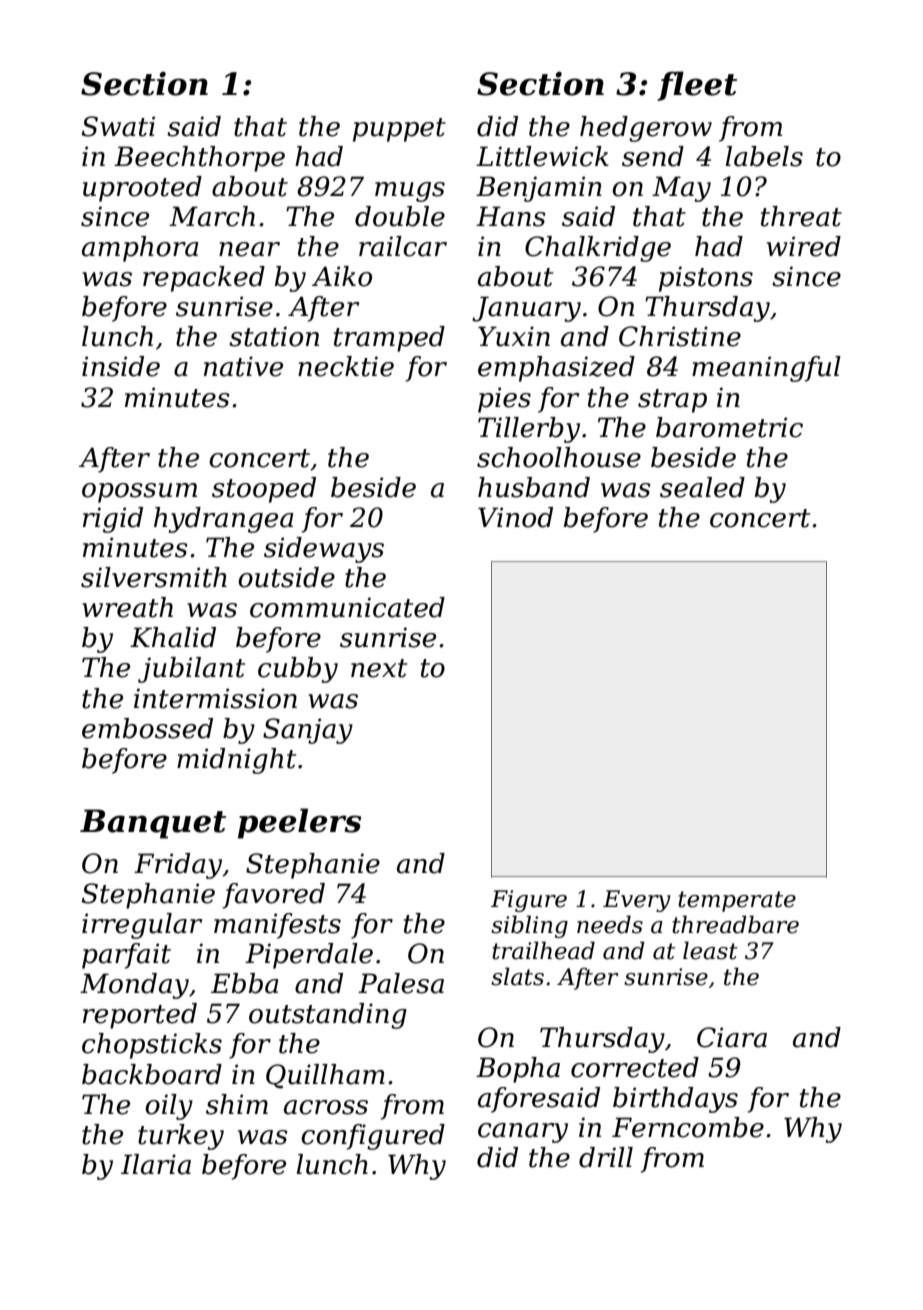 The image size is (923, 1310). What do you see at coordinates (680, 336) in the page?
I see `Christine` at bounding box center [680, 336].
